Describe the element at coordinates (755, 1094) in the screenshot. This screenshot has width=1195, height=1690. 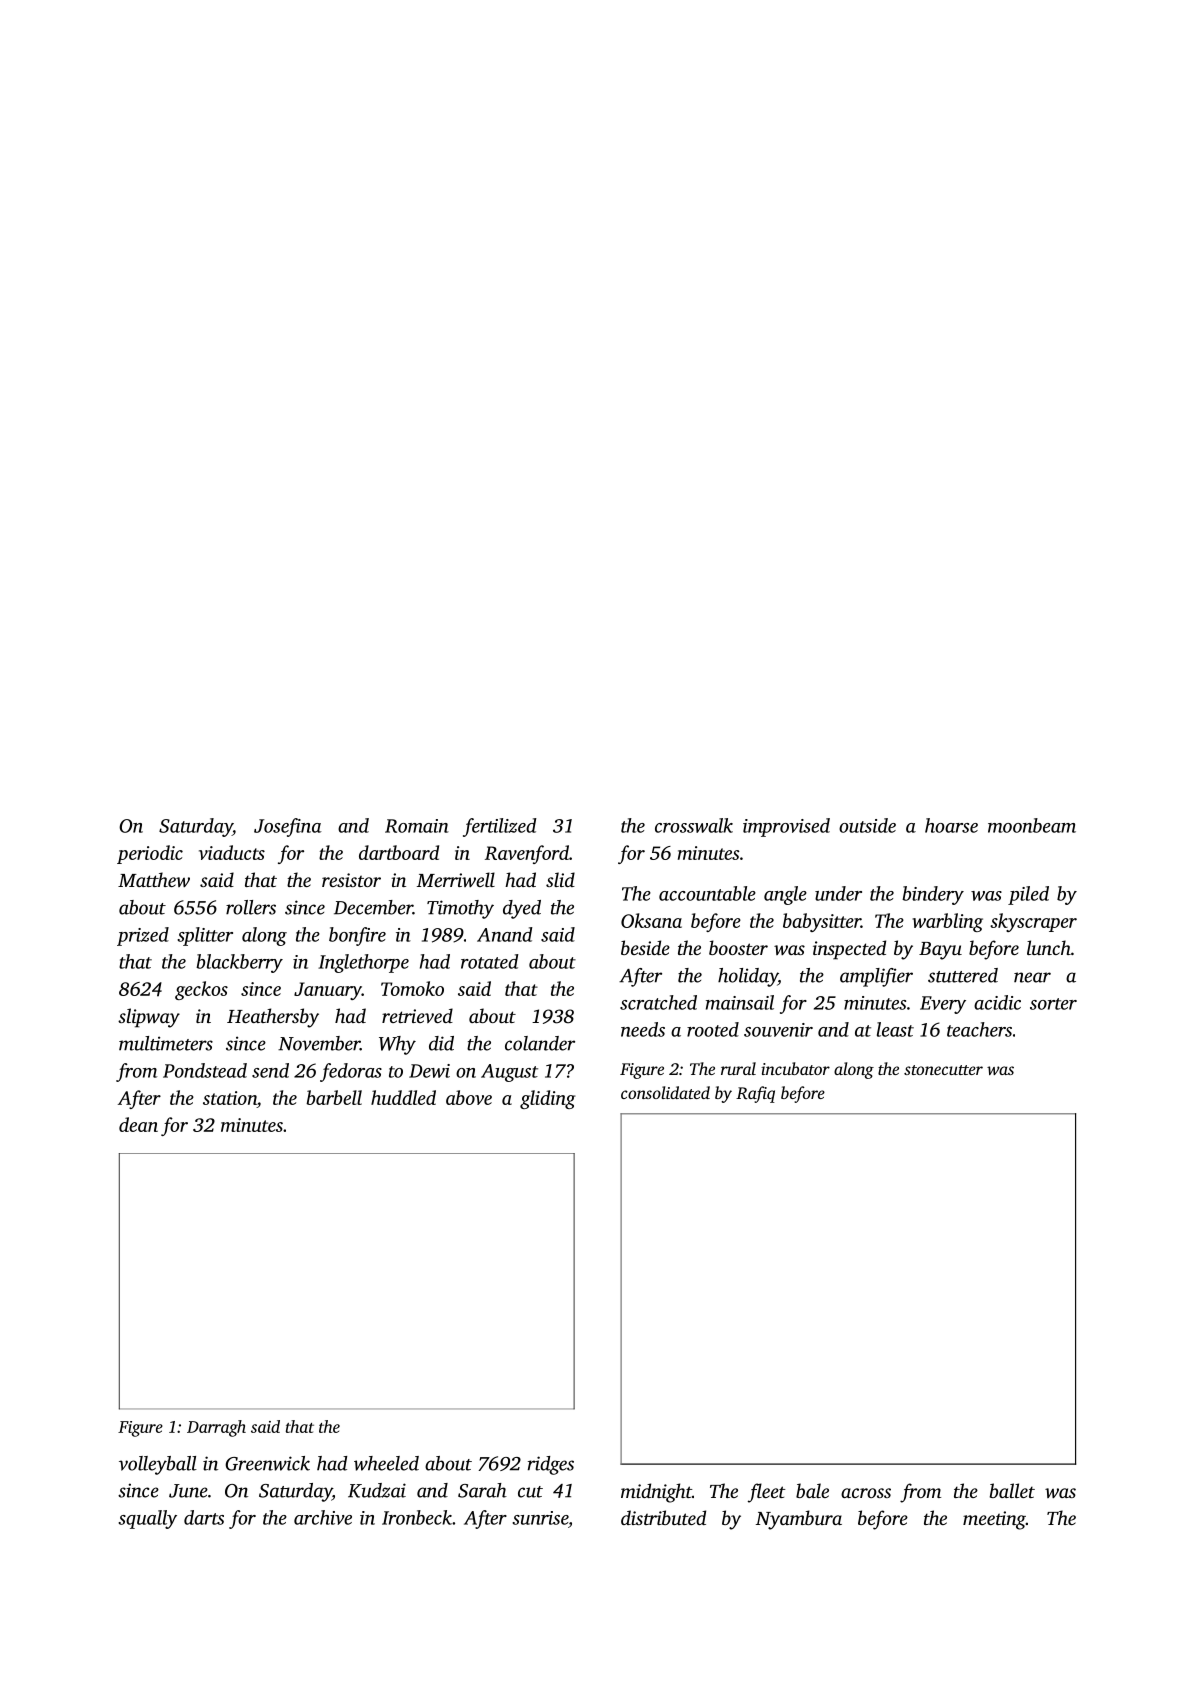
I see `Rafiq` at that location.
